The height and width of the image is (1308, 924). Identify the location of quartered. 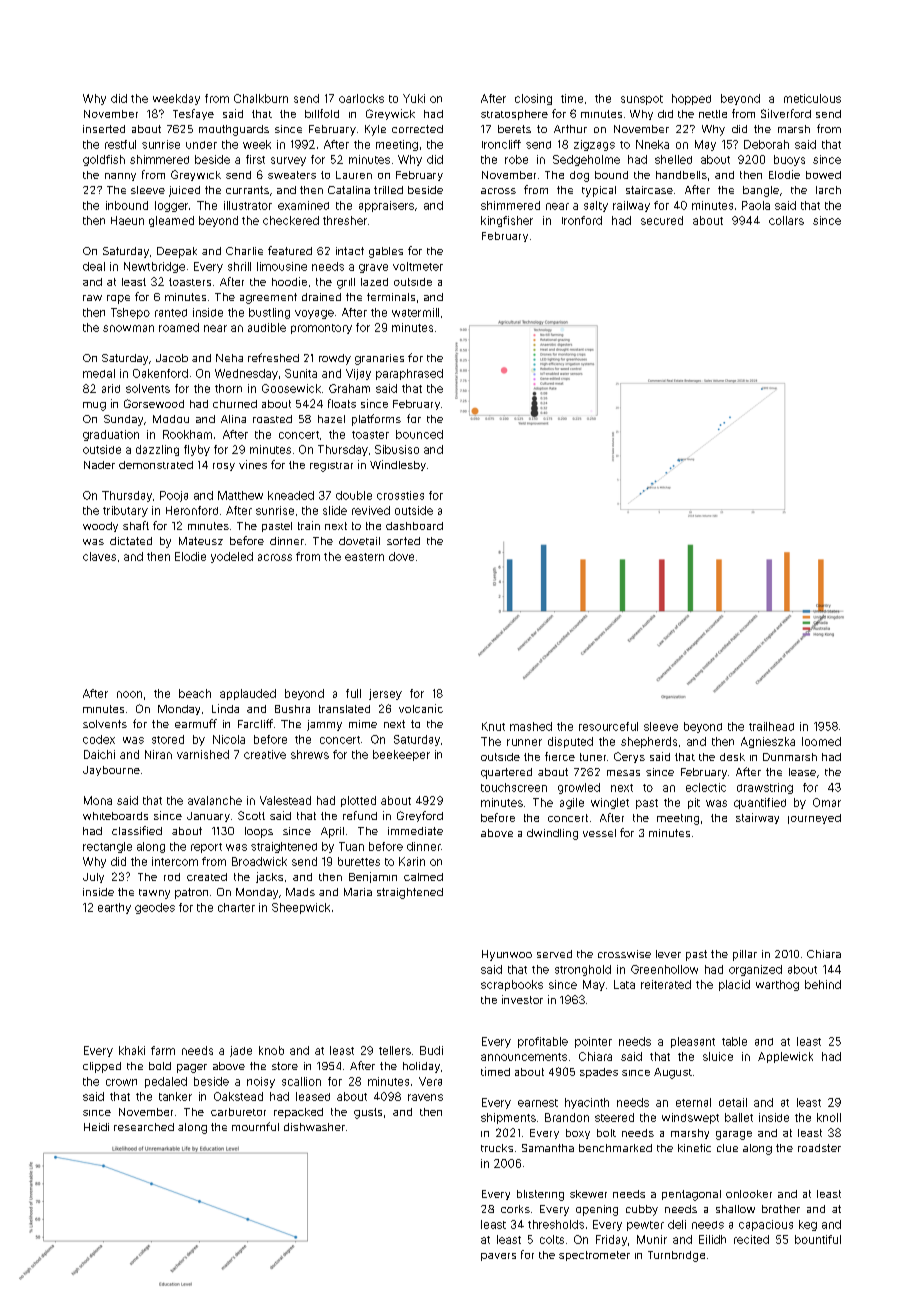
(506, 773).
